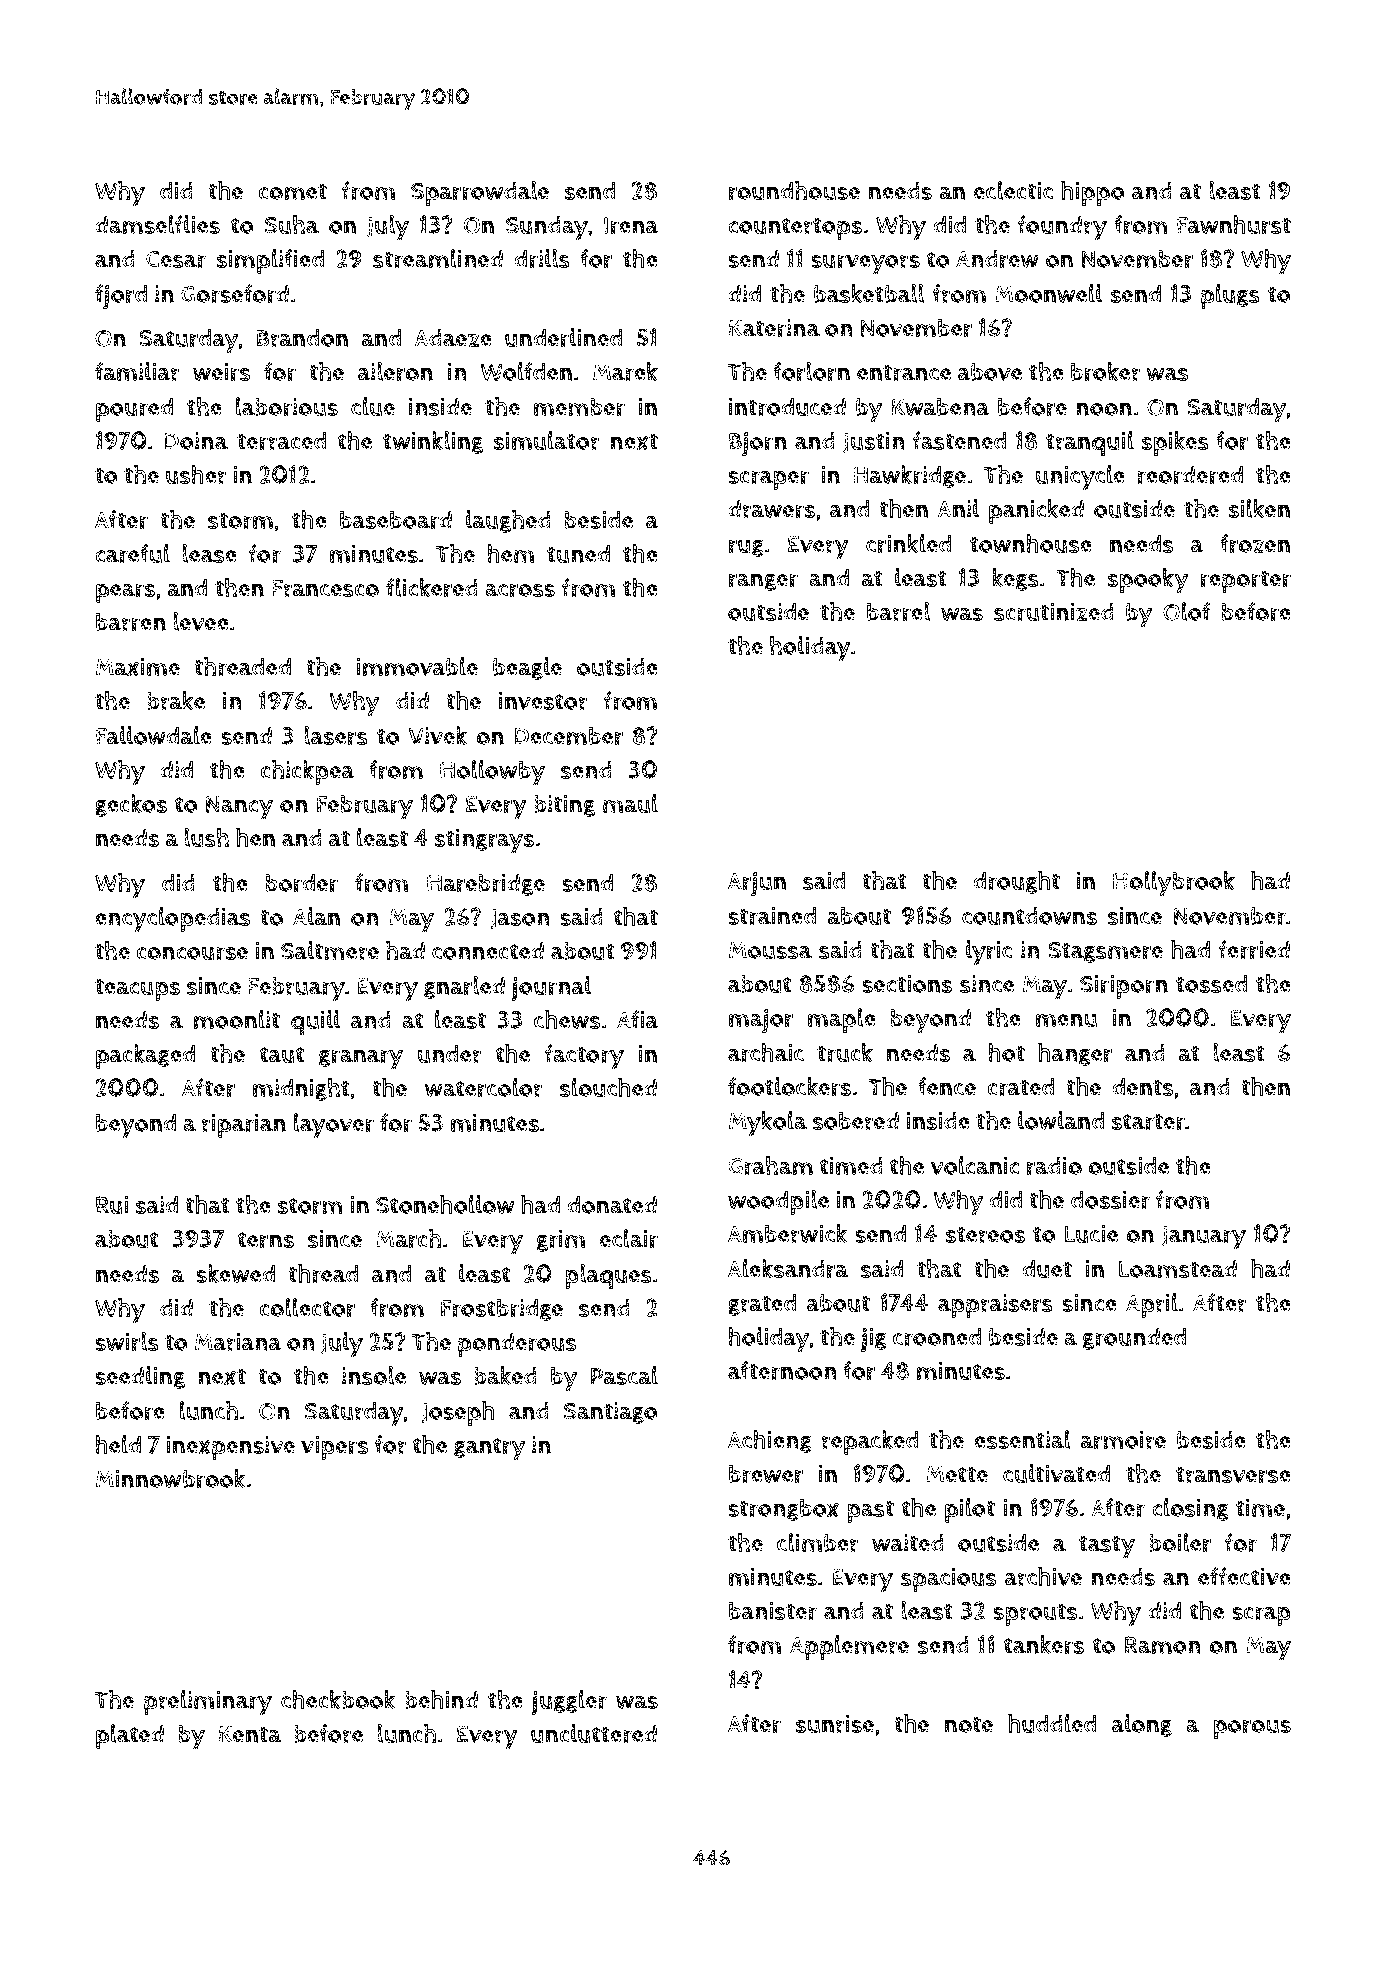 The height and width of the page is (1969, 1386). I want to click on eclectic, so click(1013, 190).
